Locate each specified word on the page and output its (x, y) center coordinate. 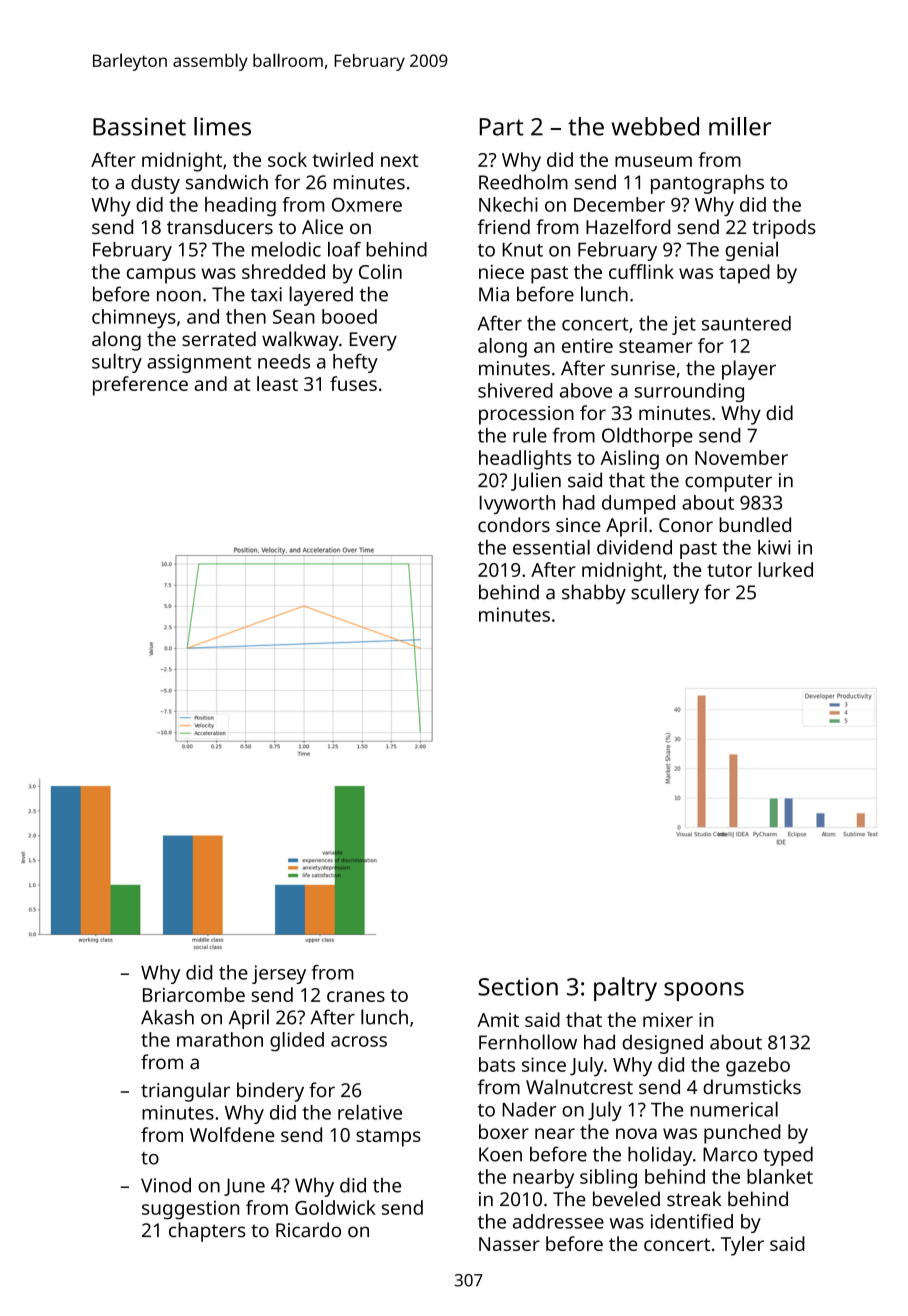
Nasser (509, 1244)
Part (501, 127)
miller (740, 126)
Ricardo (308, 1230)
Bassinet (139, 126)
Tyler (742, 1246)
